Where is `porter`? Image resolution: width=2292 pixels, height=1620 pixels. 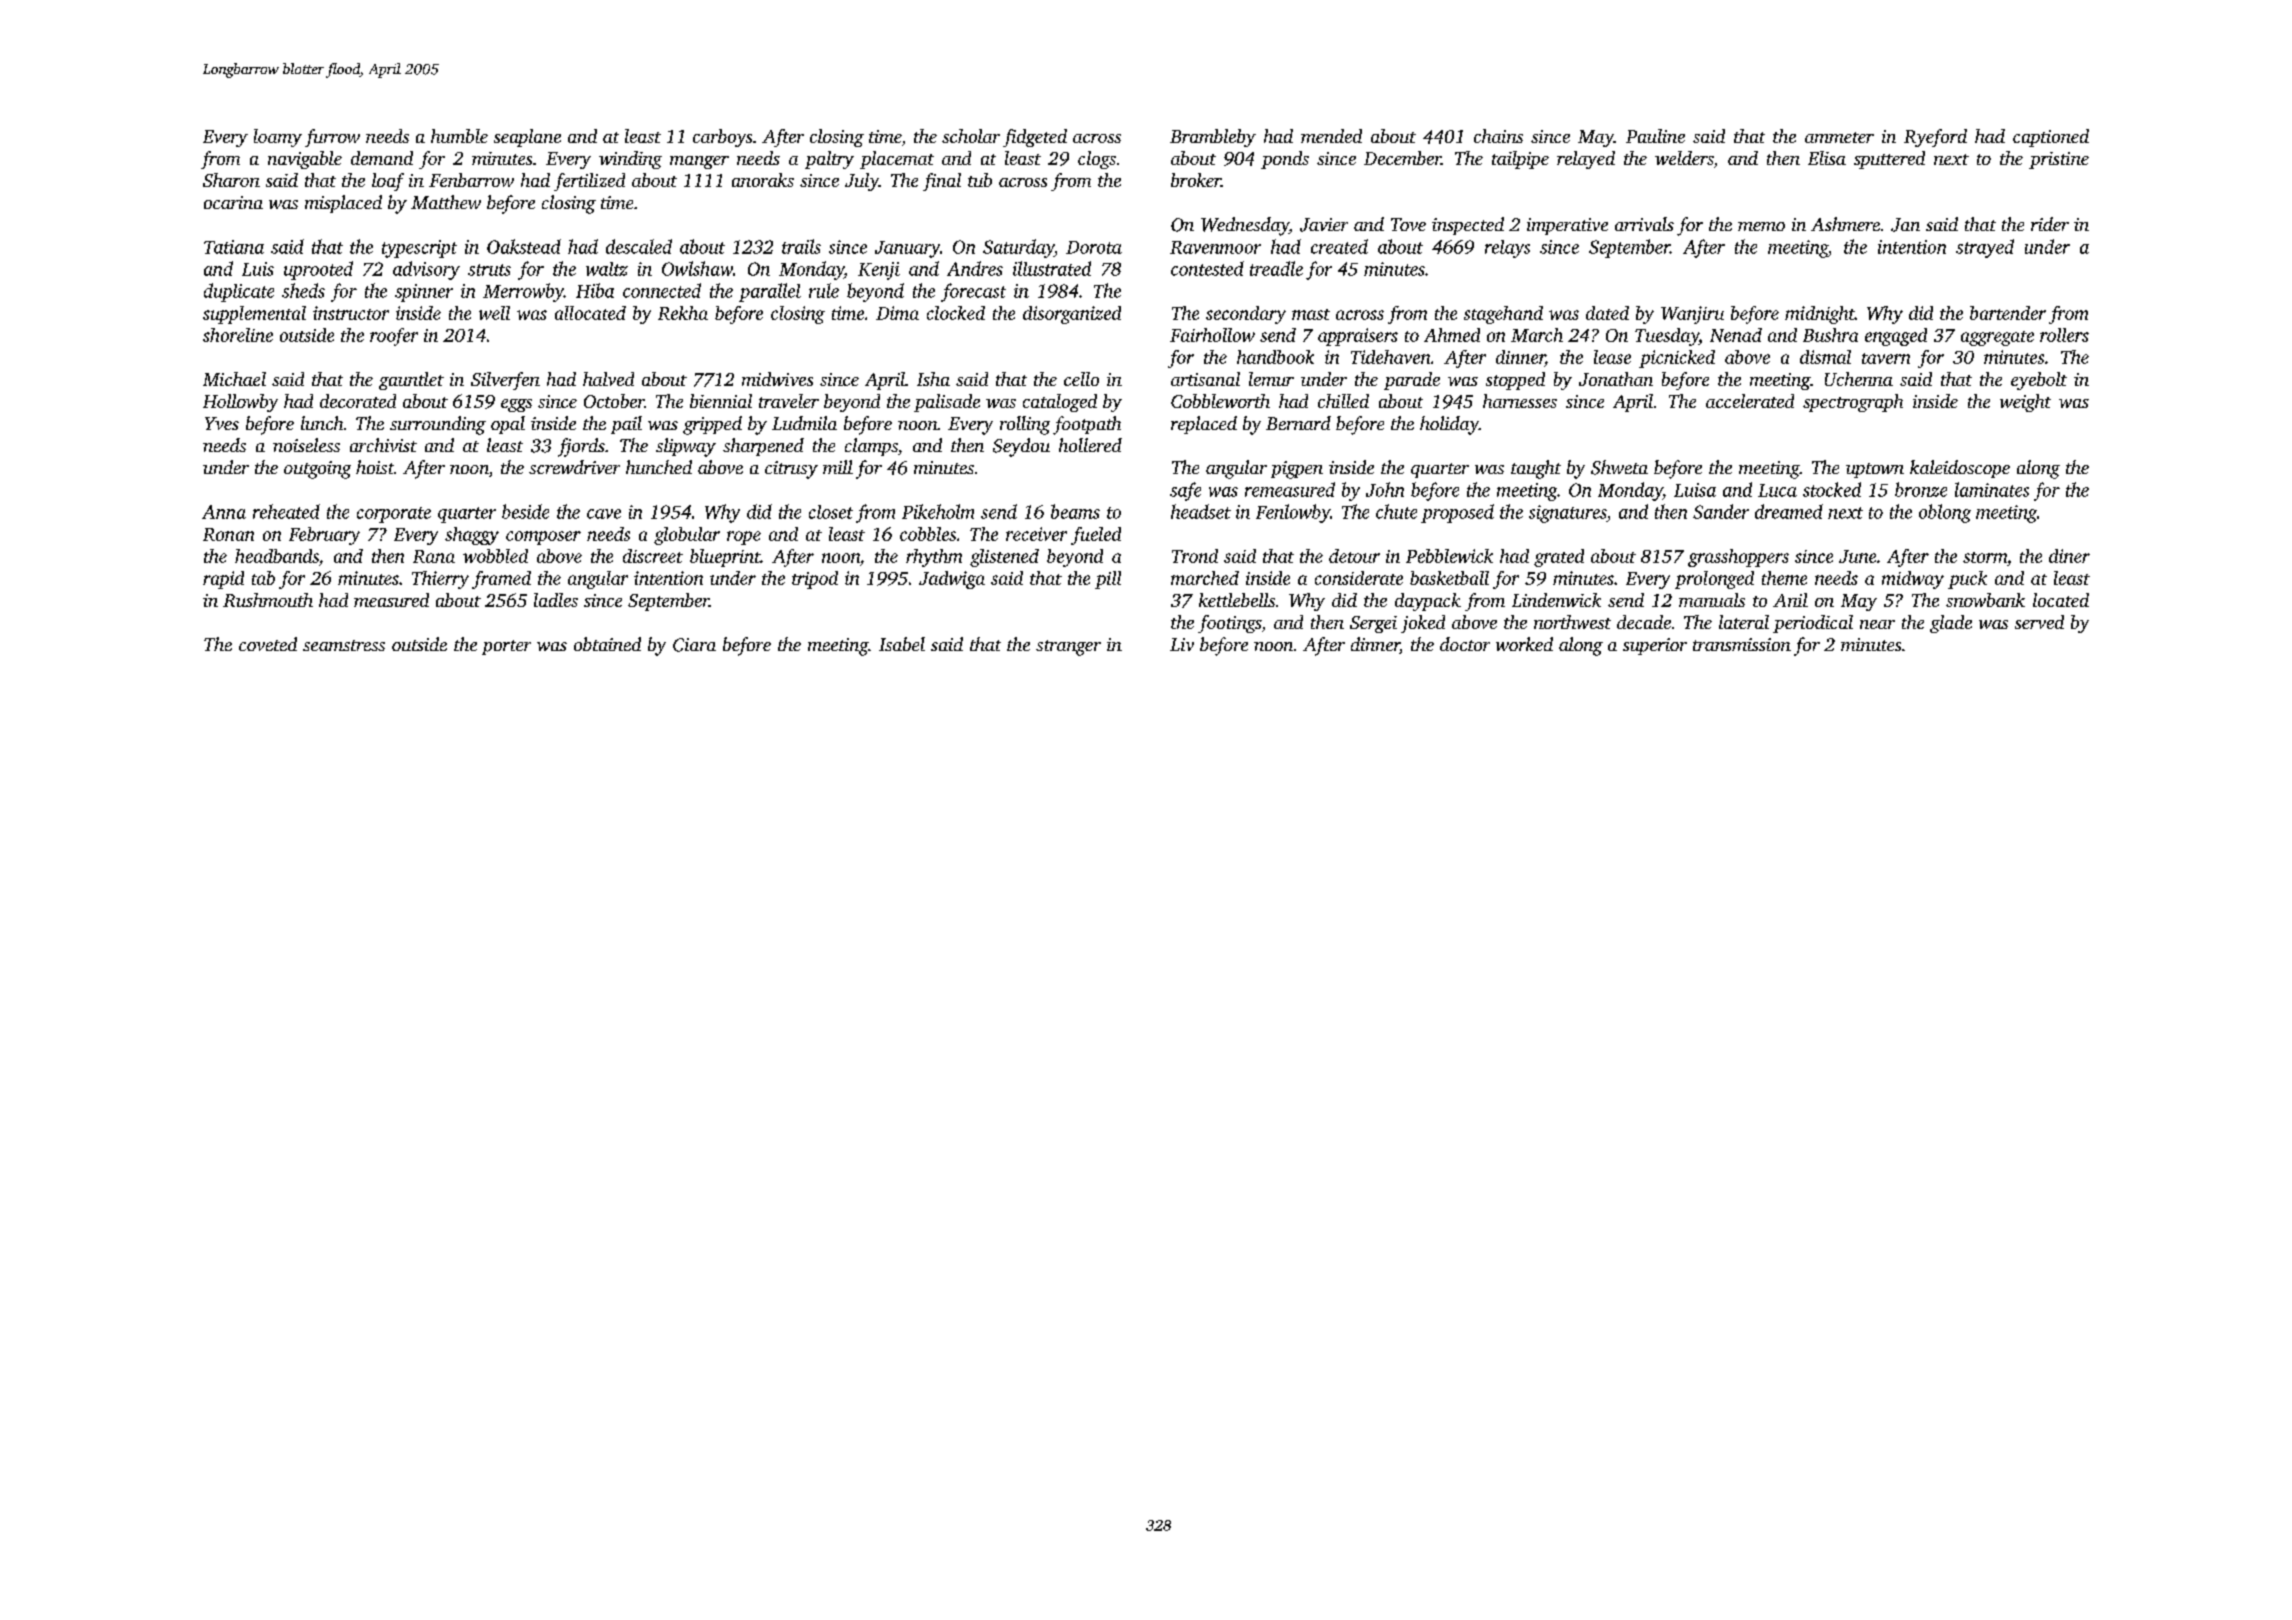
porter is located at coordinates (506, 647).
